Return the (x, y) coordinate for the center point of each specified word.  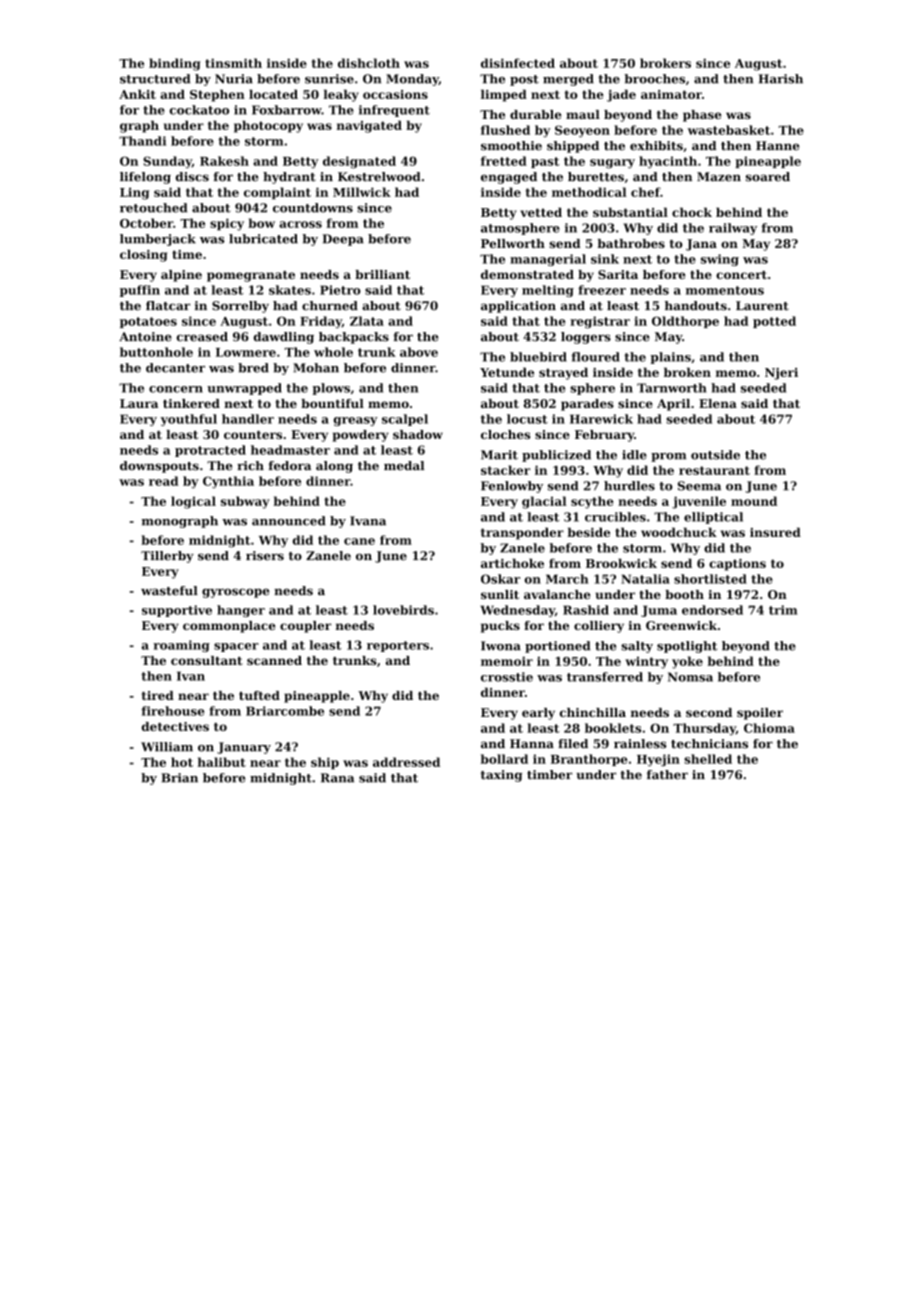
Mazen (719, 177)
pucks (500, 627)
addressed (406, 762)
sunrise (329, 79)
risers (265, 556)
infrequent (394, 111)
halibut (222, 762)
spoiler (760, 714)
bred (253, 368)
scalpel (405, 420)
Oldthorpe (685, 322)
